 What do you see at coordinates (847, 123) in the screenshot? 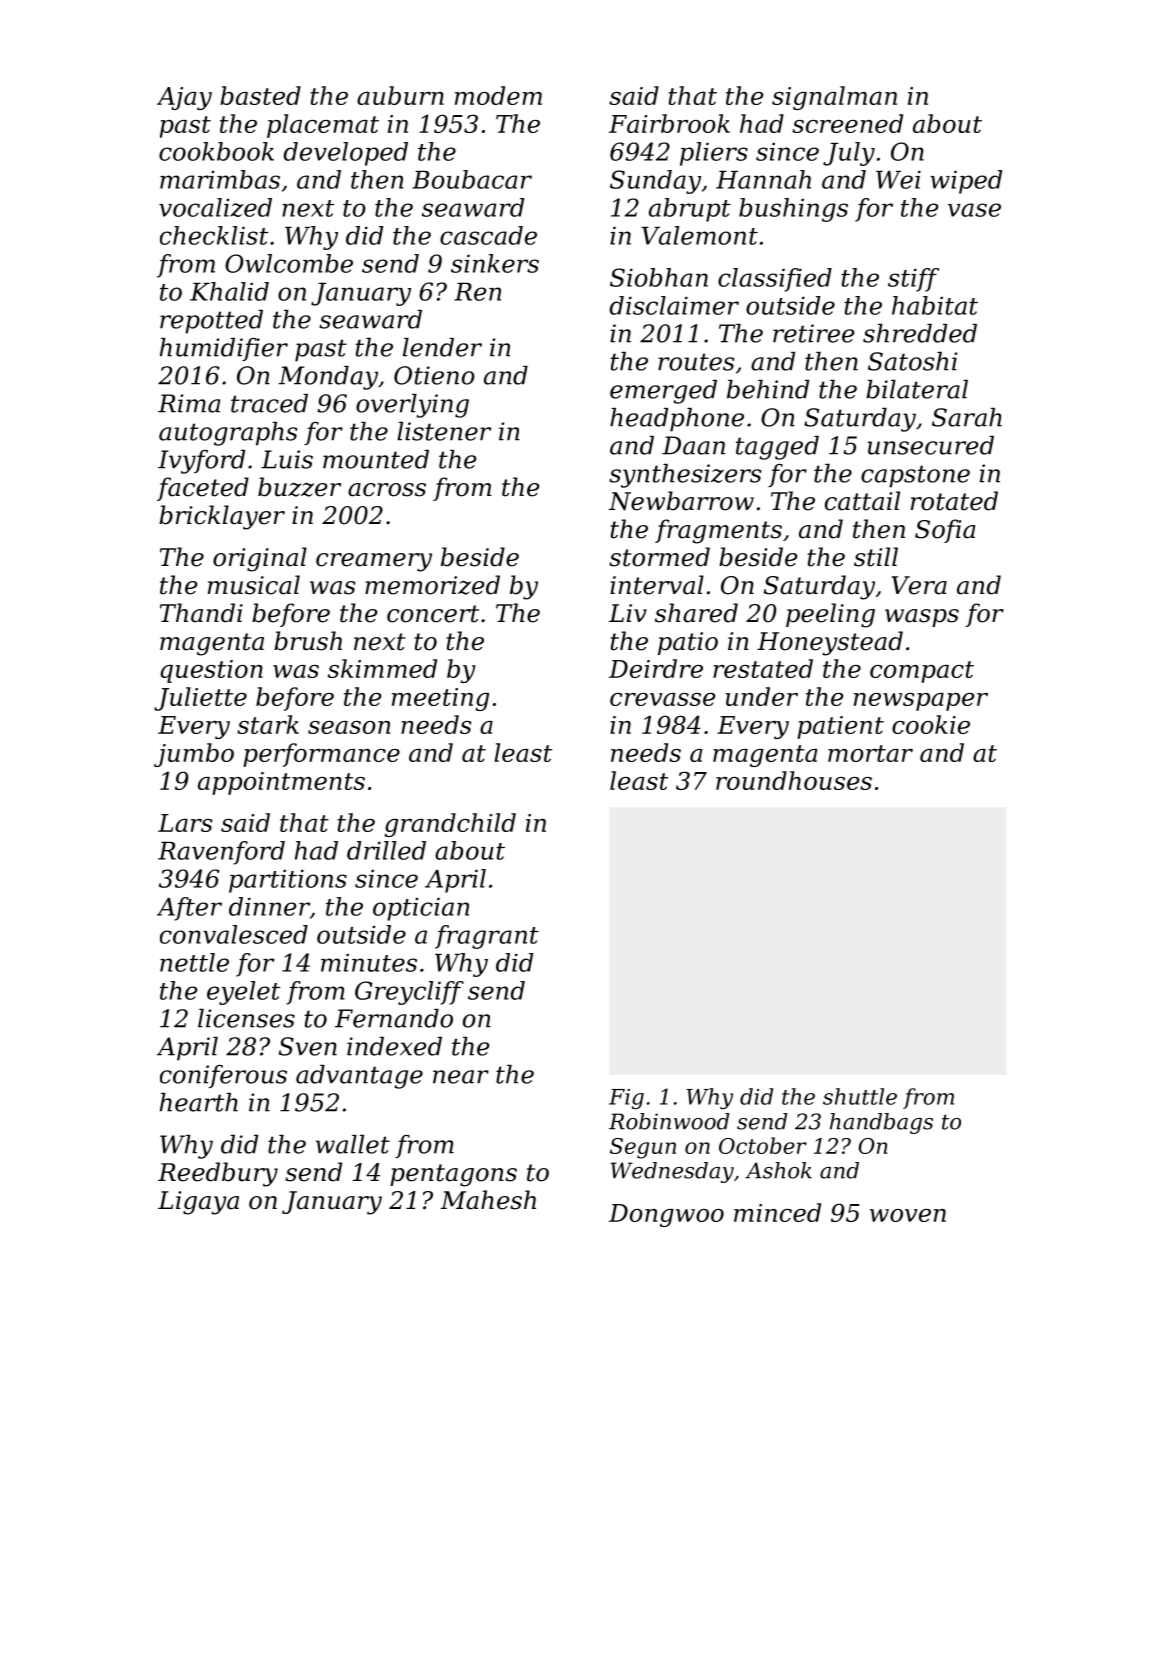
I see `screened` at bounding box center [847, 123].
